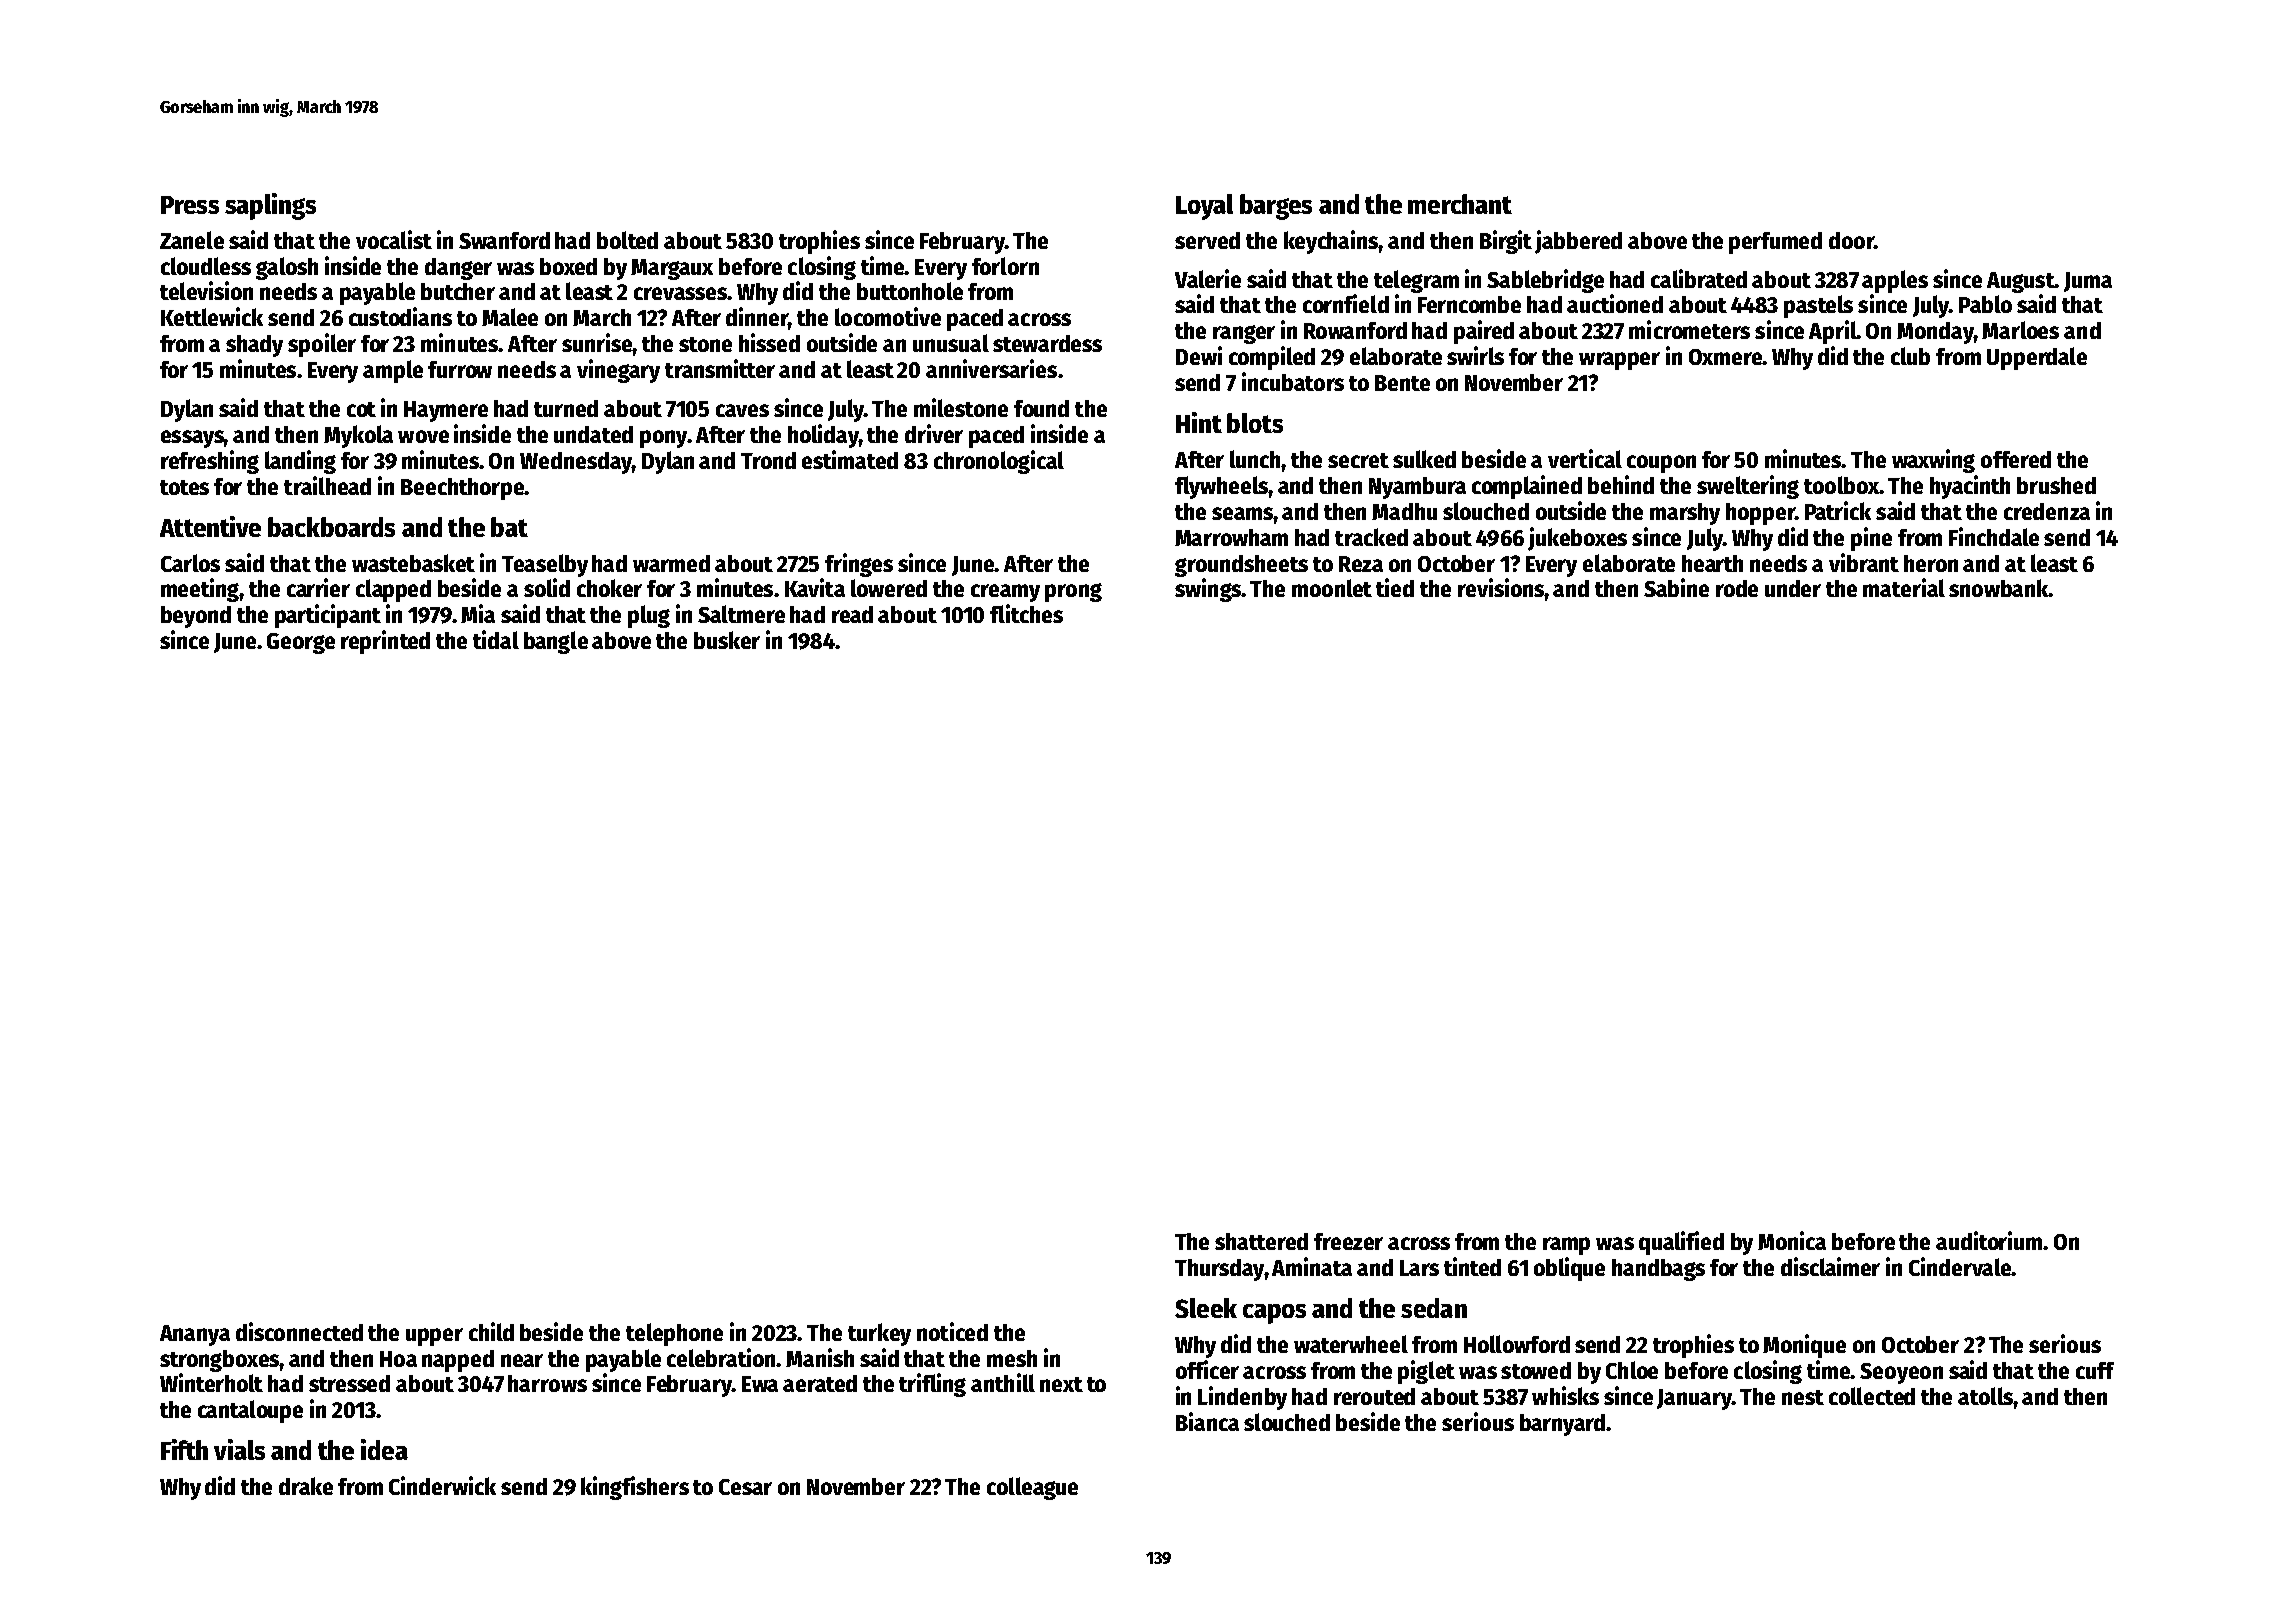  What do you see at coordinates (999, 462) in the image?
I see `chronological` at bounding box center [999, 462].
